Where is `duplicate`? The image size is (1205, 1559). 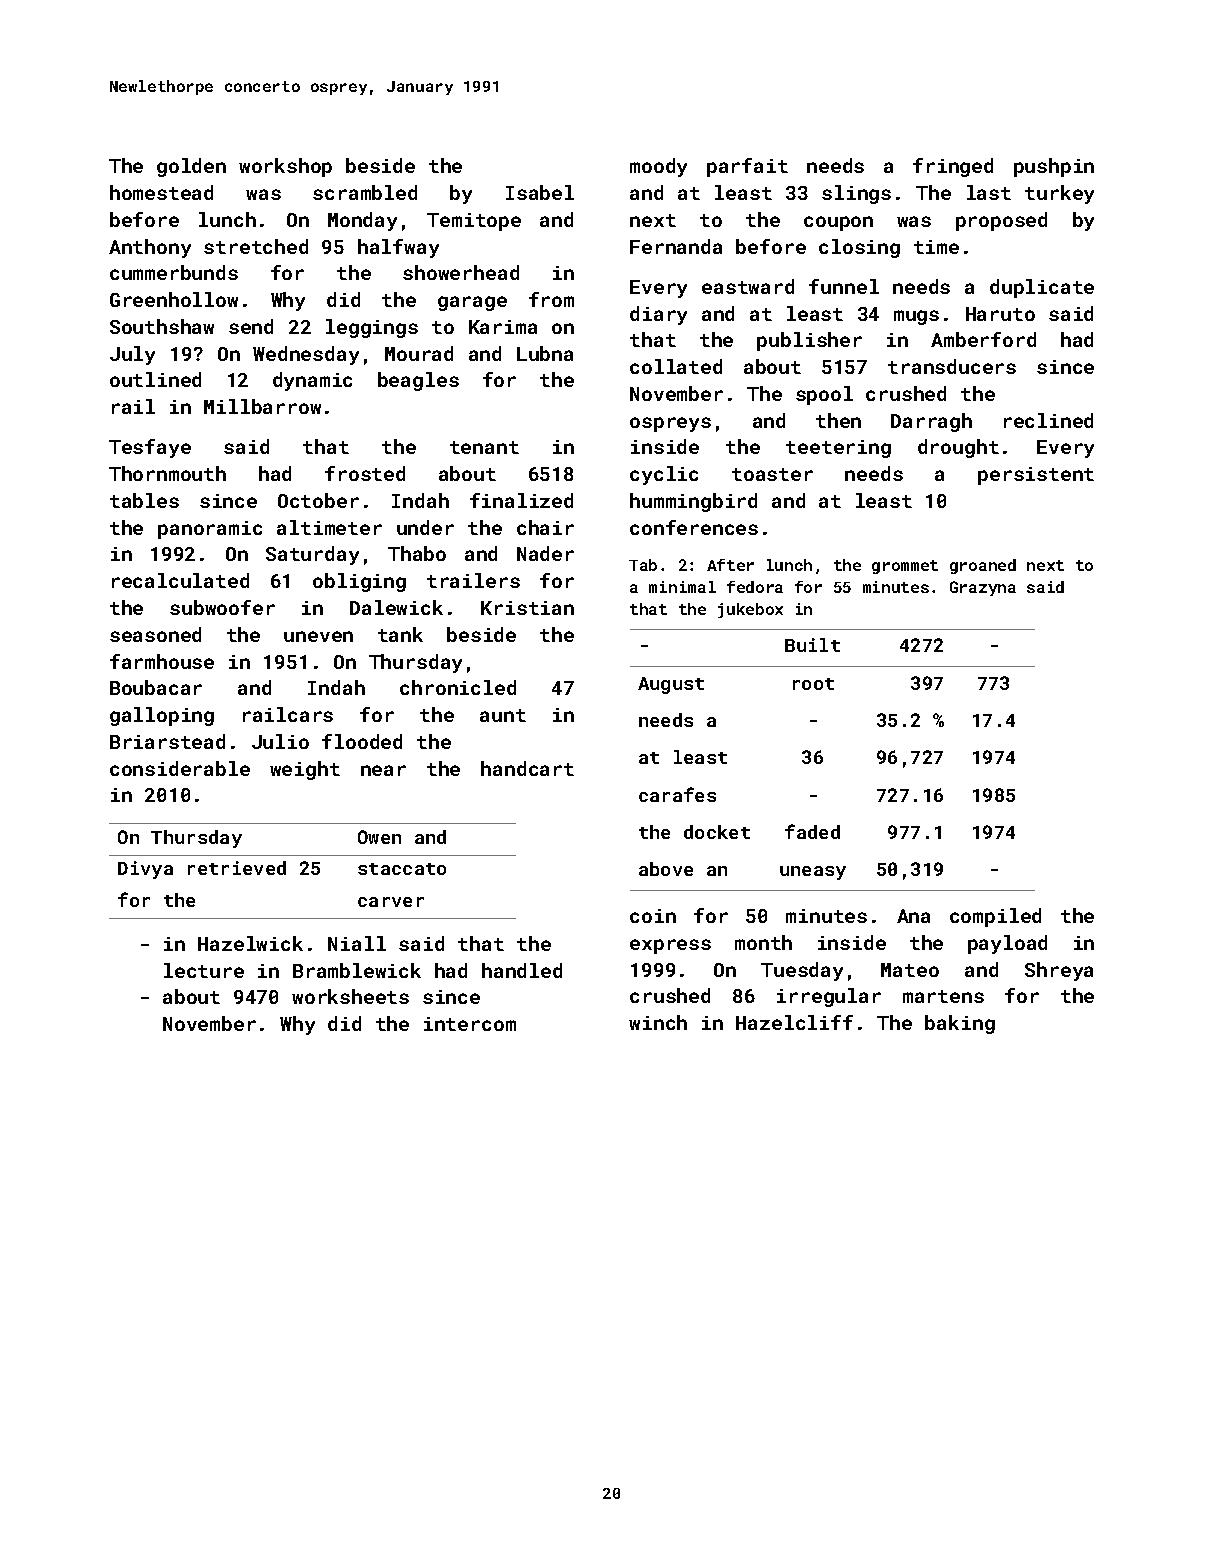 duplicate is located at coordinates (1042, 288).
